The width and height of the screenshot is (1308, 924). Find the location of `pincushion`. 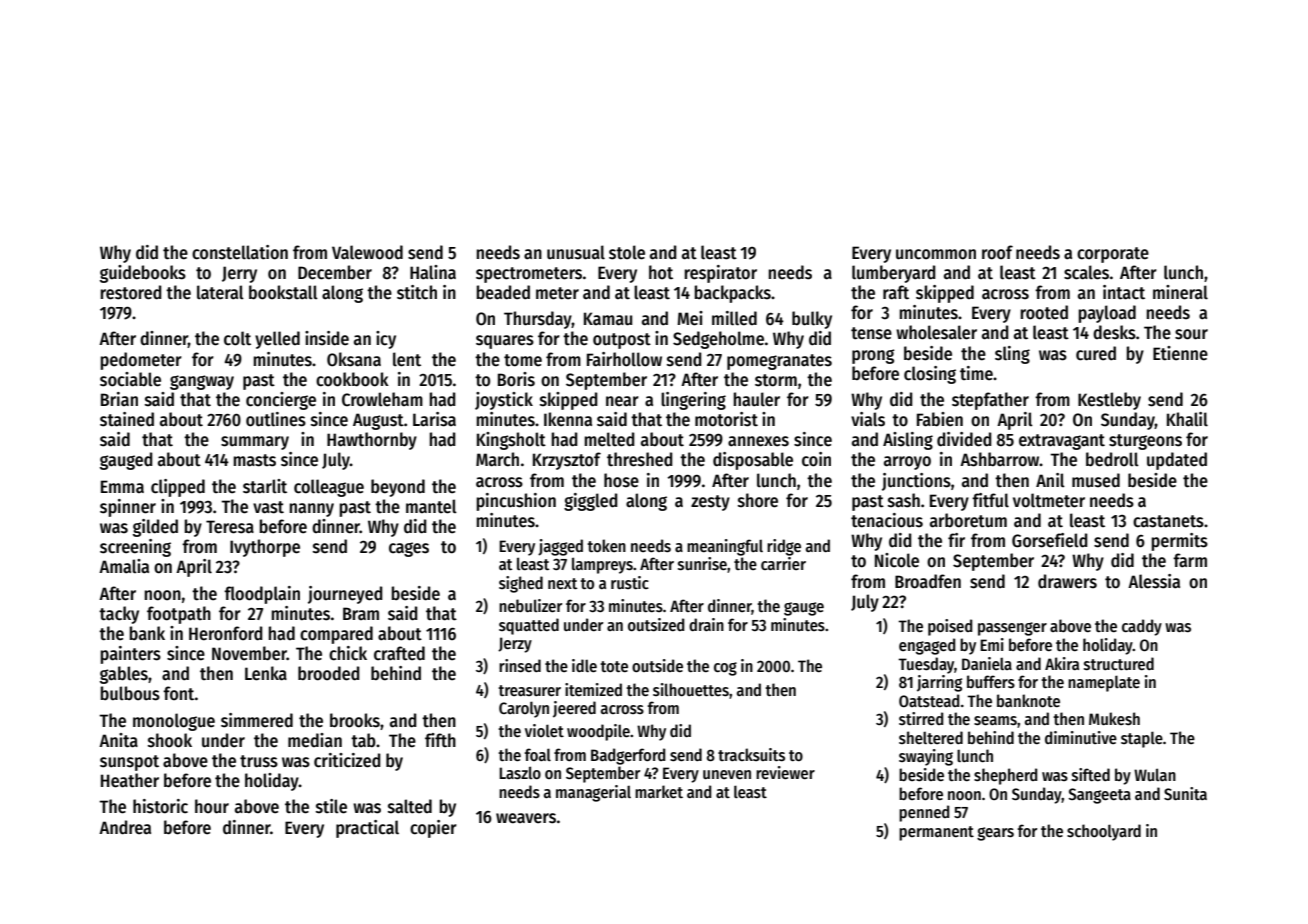

pincushion is located at coordinates (516, 502).
